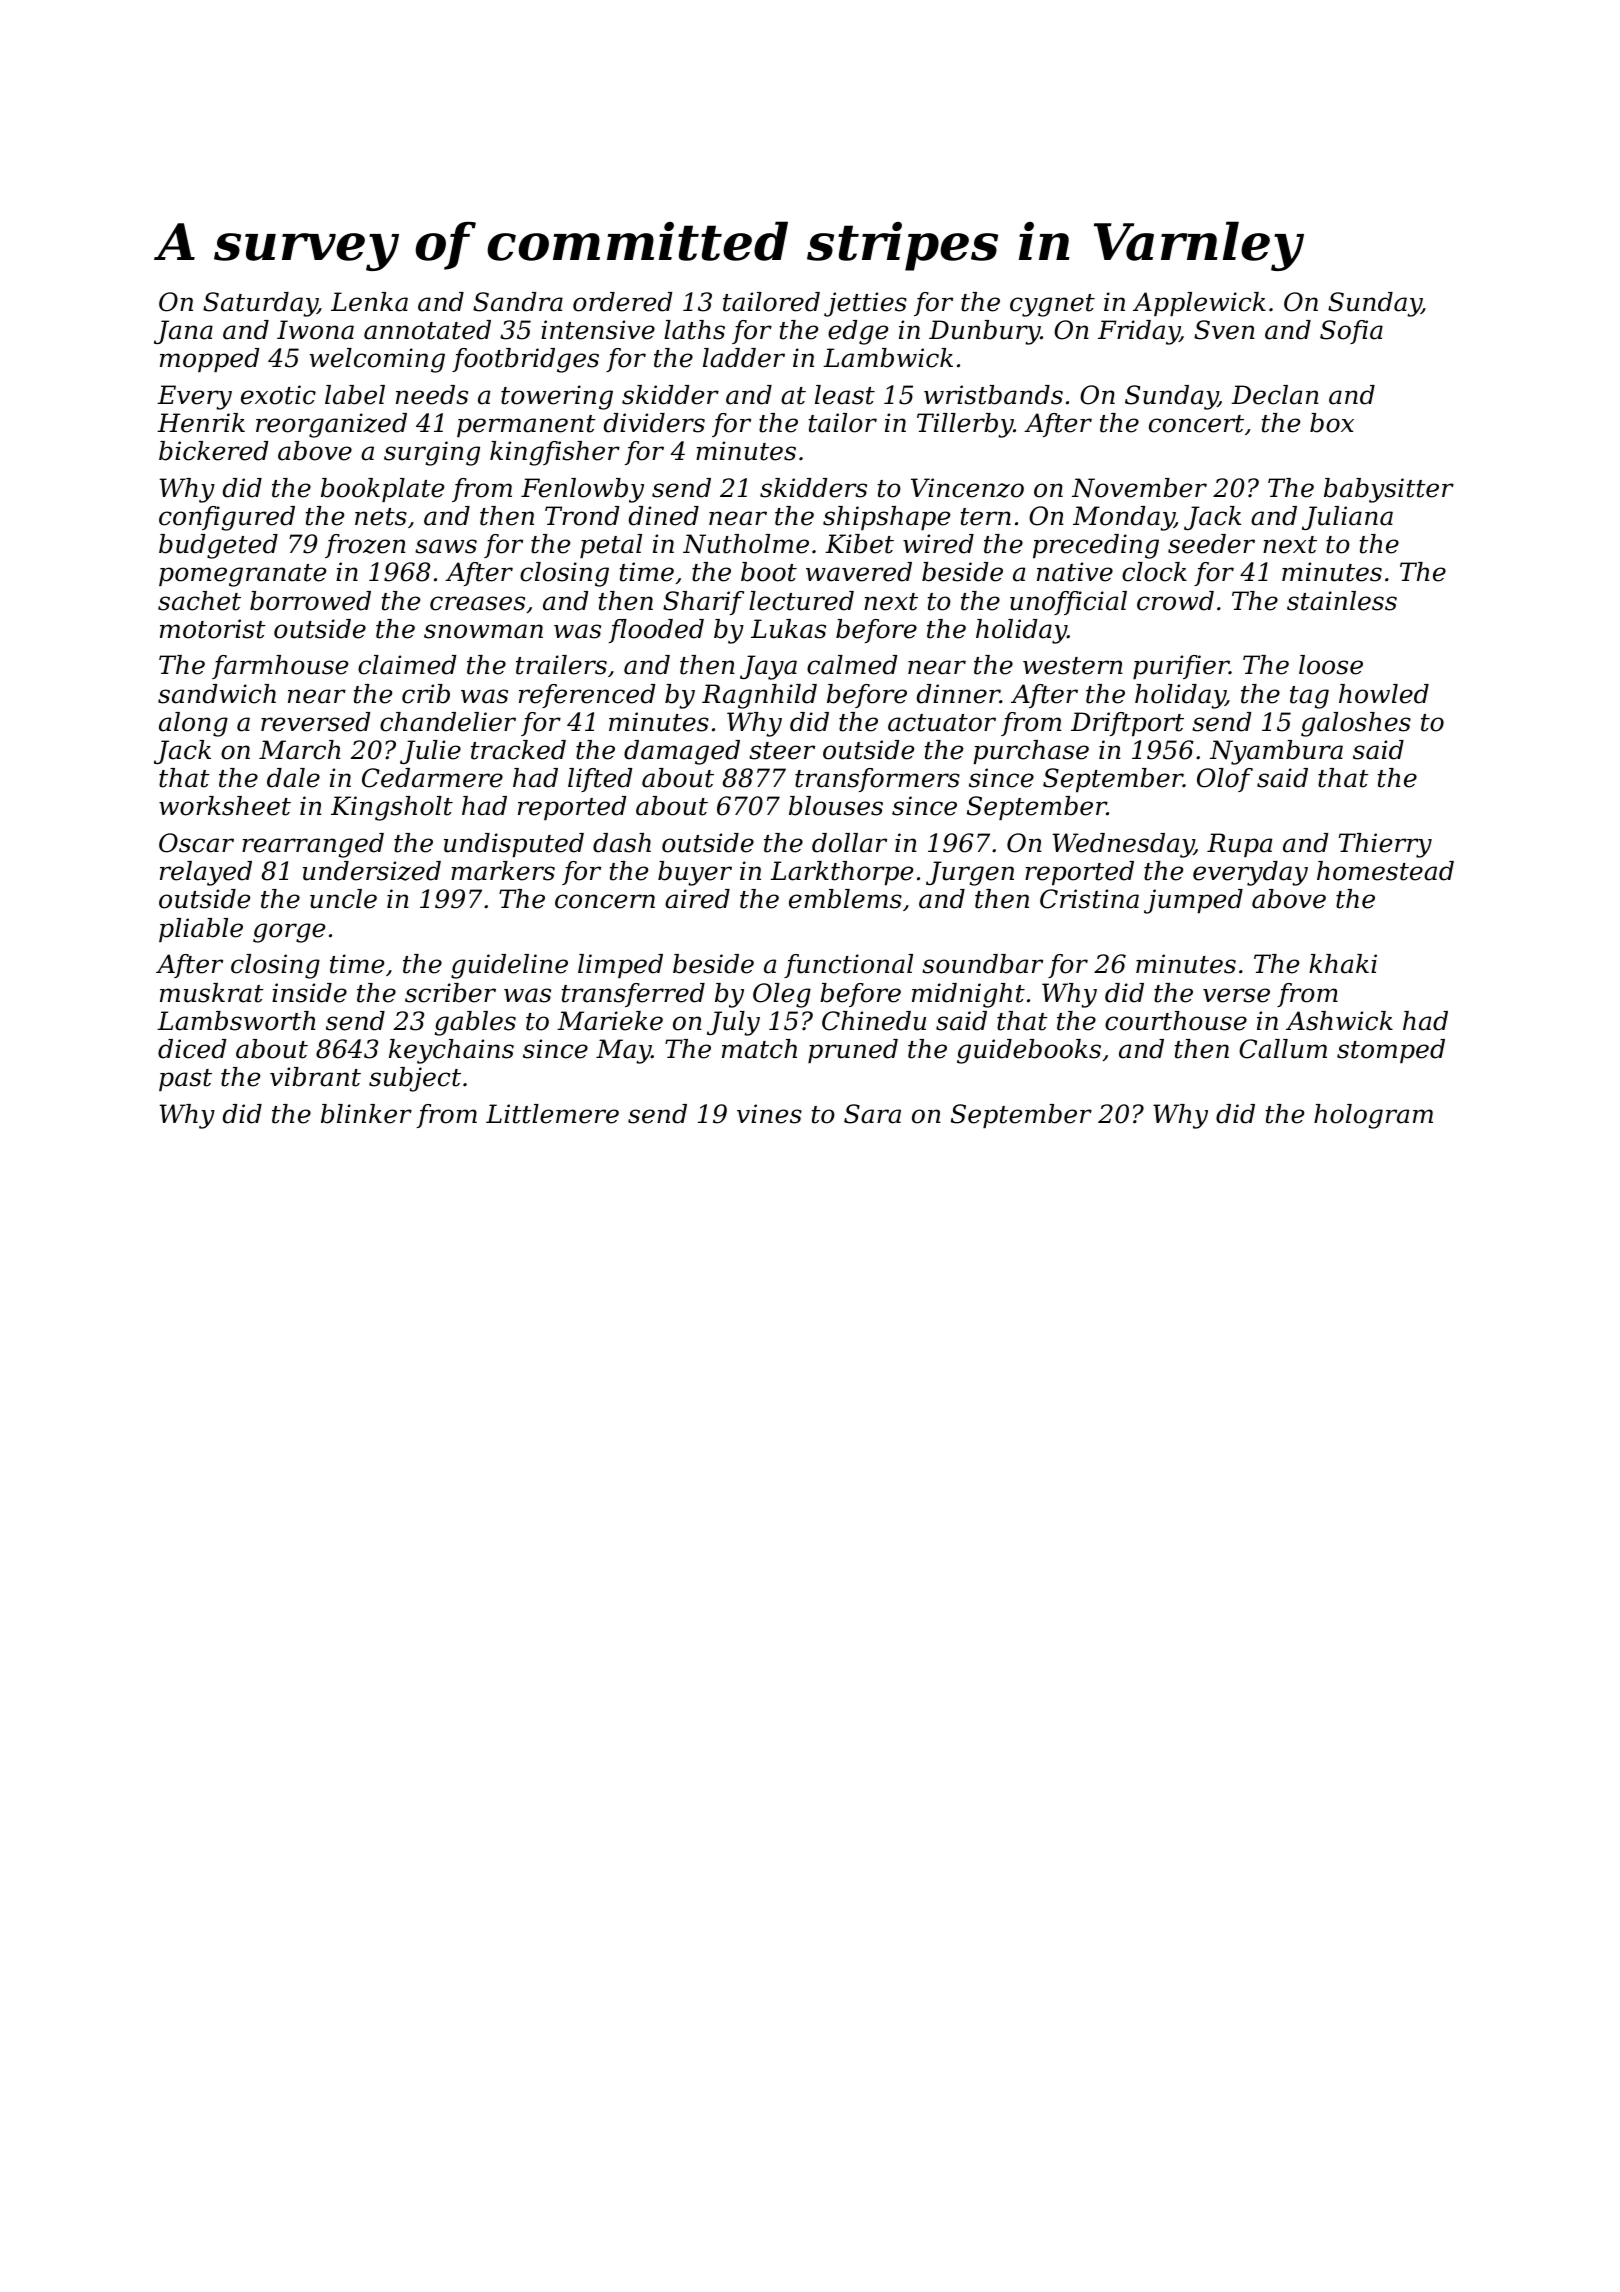  What do you see at coordinates (682, 752) in the screenshot?
I see `damaged` at bounding box center [682, 752].
